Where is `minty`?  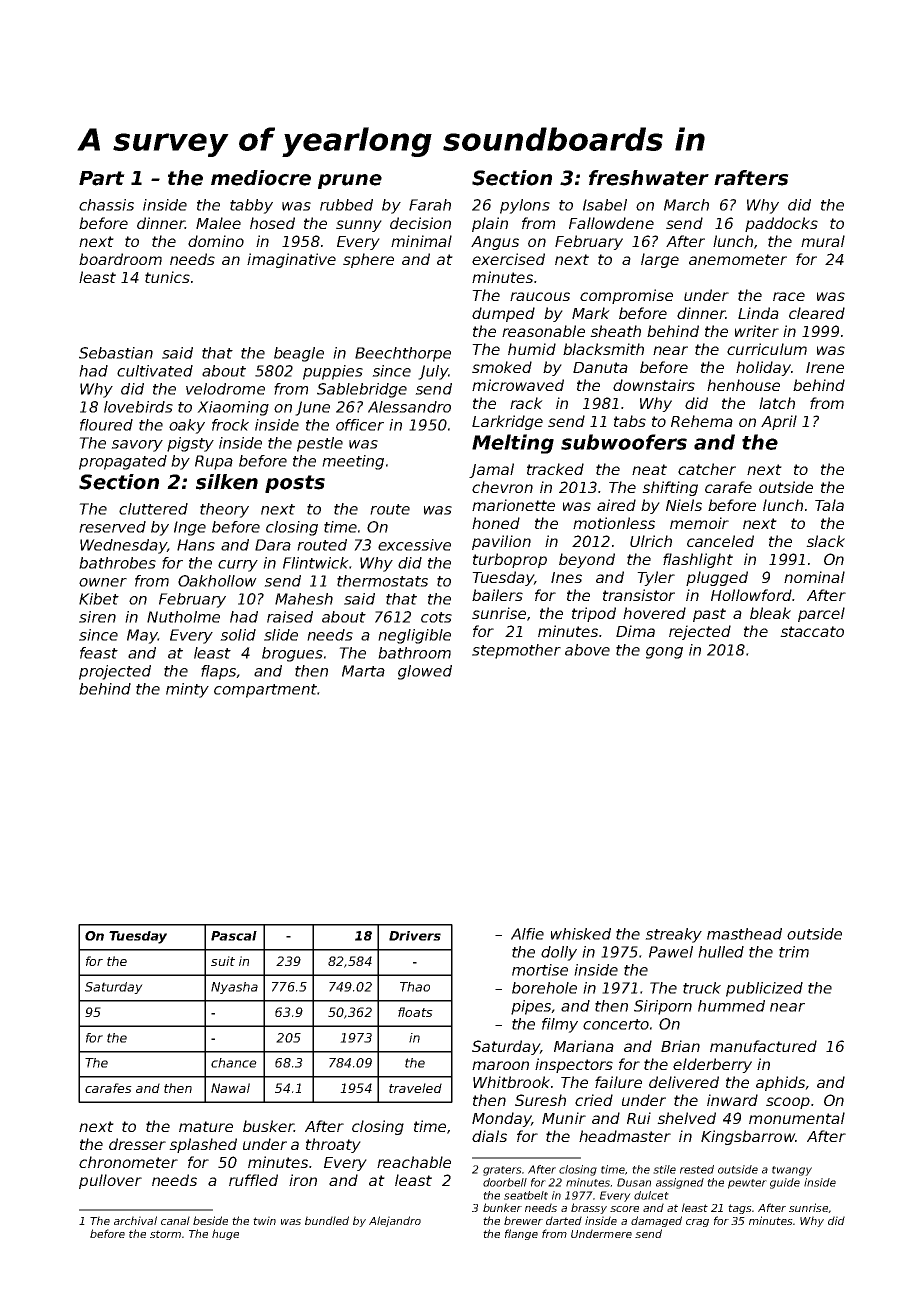
minty is located at coordinates (187, 690).
